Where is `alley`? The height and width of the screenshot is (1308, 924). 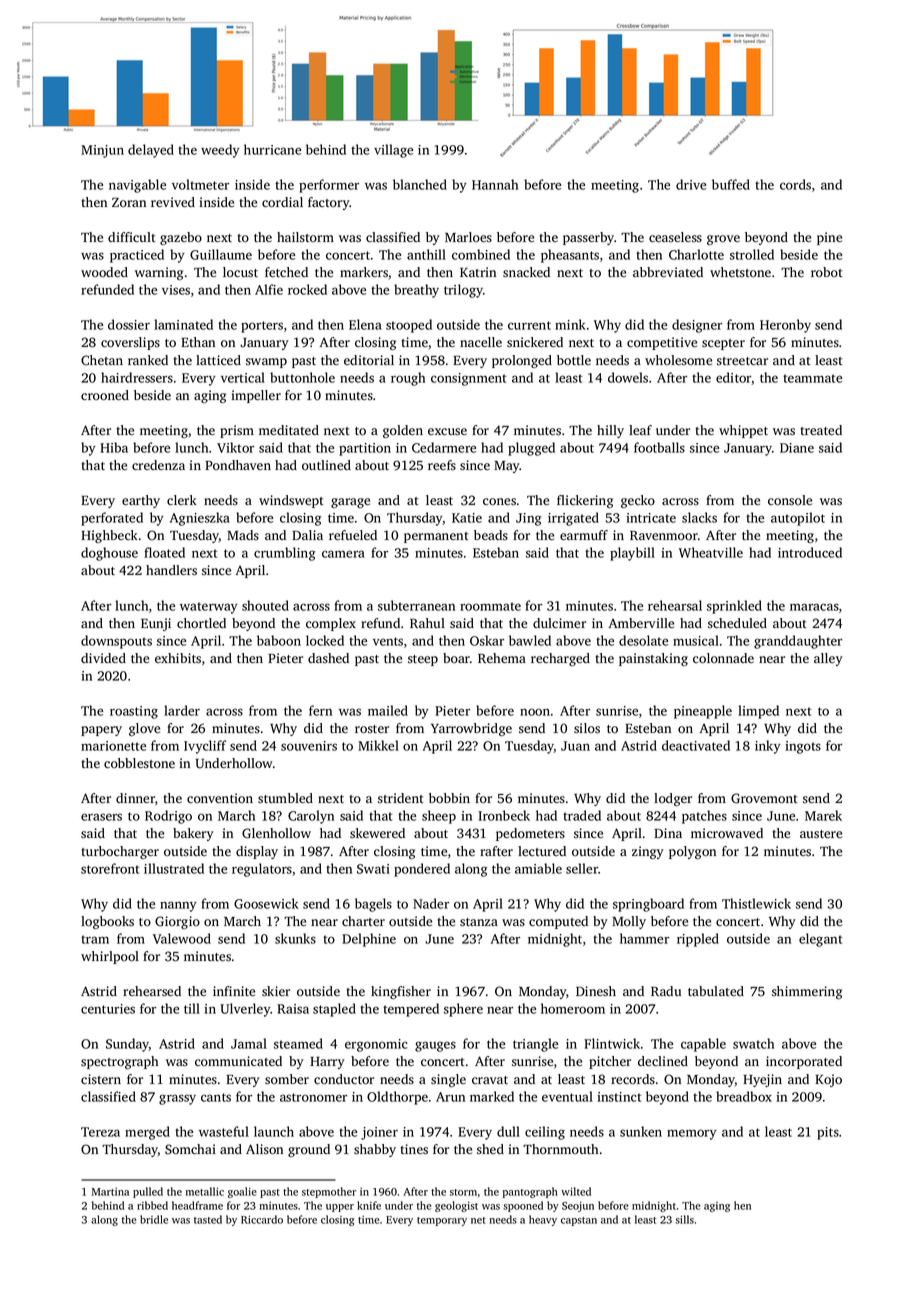
alley is located at coordinates (828, 659).
